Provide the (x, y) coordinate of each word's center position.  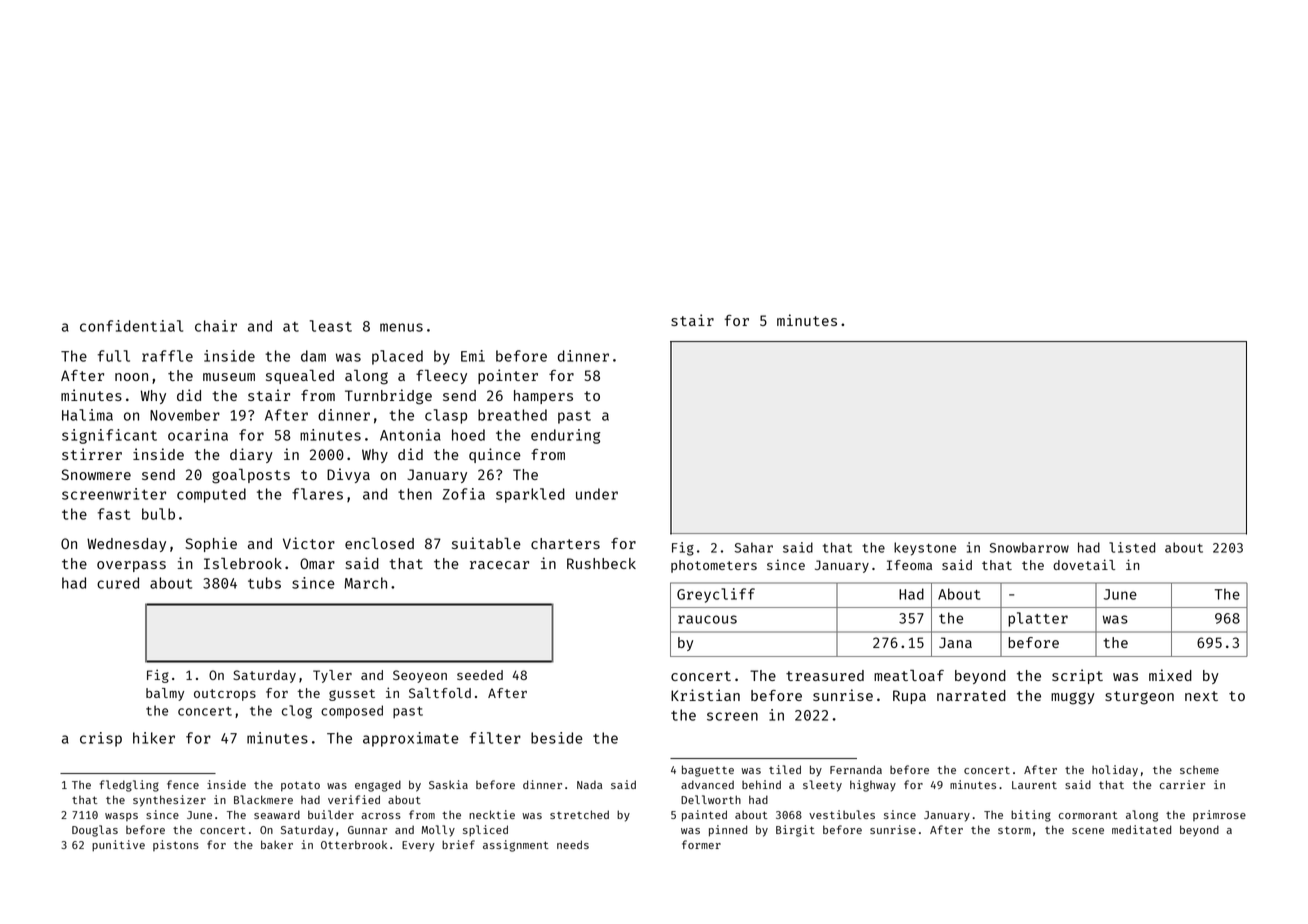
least (331, 326)
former (701, 844)
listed (1132, 547)
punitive (118, 846)
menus (401, 327)
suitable (486, 543)
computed (211, 495)
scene (1088, 831)
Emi (473, 356)
